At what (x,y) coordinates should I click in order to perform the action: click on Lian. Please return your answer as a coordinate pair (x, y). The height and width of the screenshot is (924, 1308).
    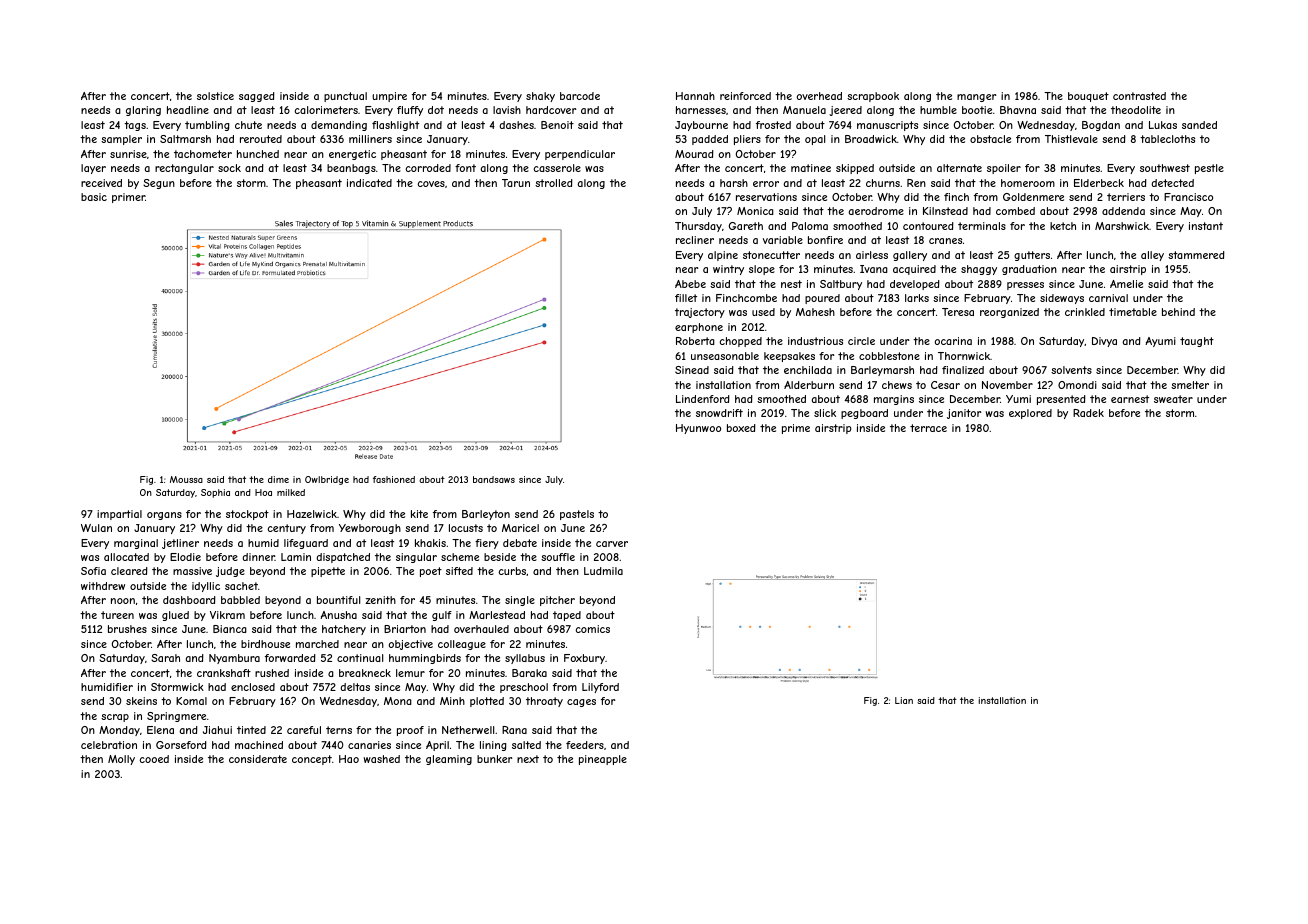
    Looking at the image, I should click on (904, 700).
